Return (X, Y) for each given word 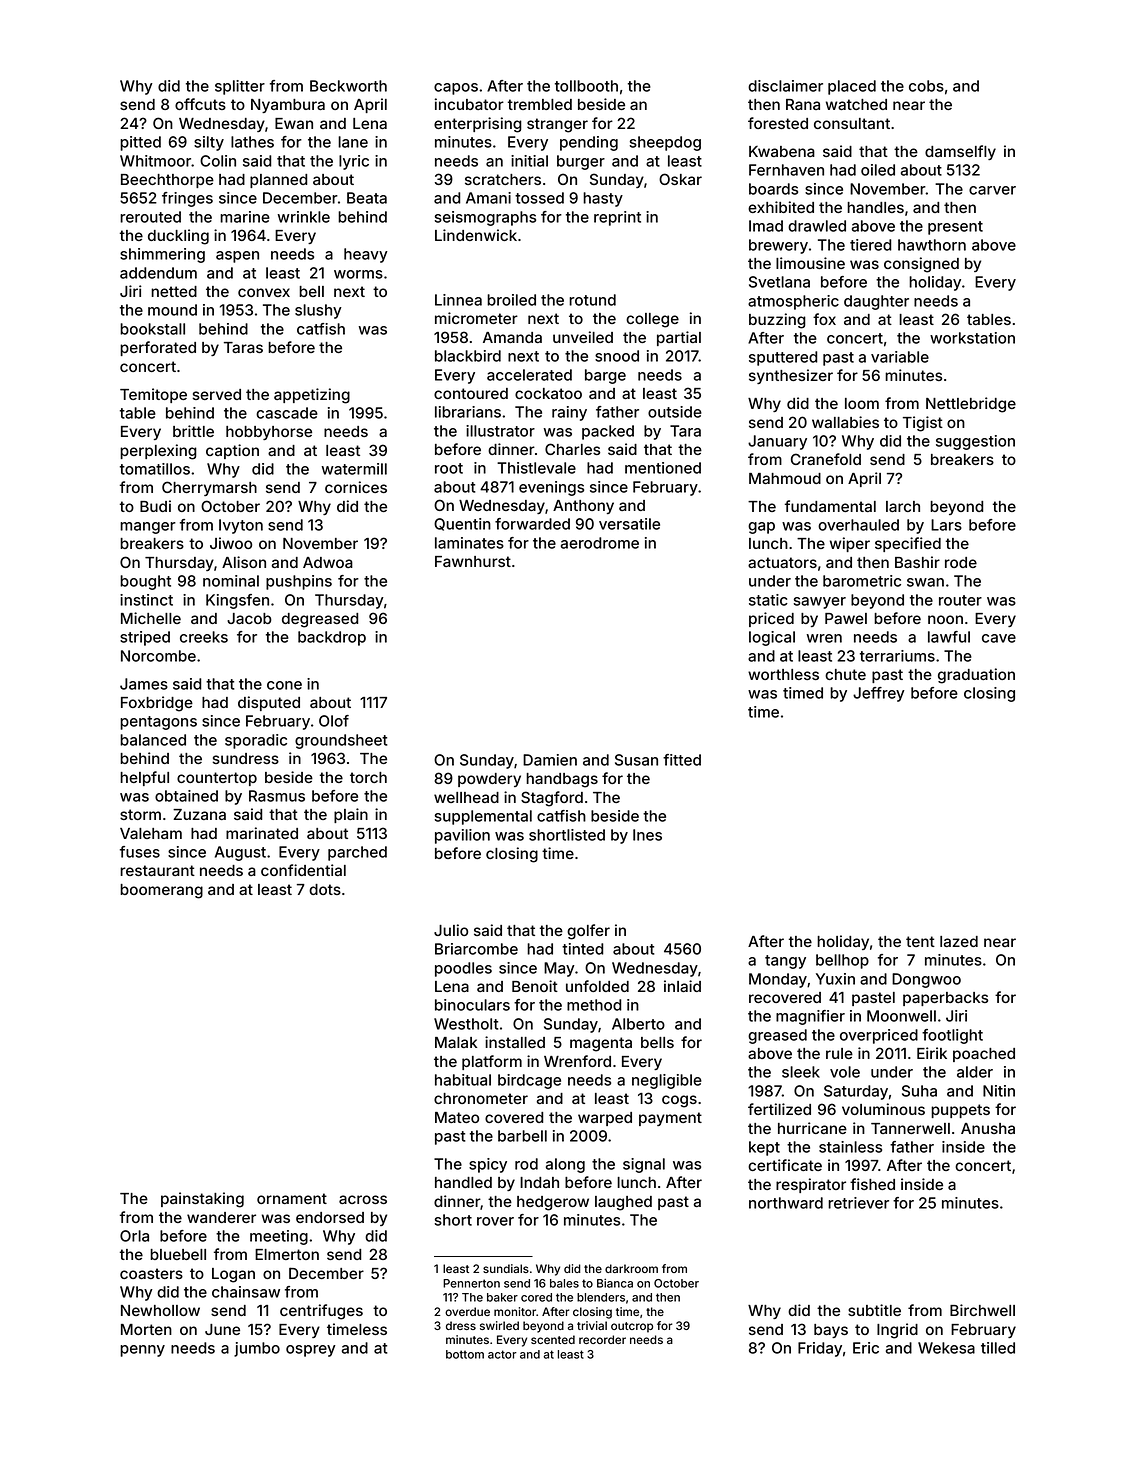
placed (852, 87)
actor (502, 1354)
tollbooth (586, 86)
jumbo (257, 1349)
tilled (998, 1348)
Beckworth (348, 86)
